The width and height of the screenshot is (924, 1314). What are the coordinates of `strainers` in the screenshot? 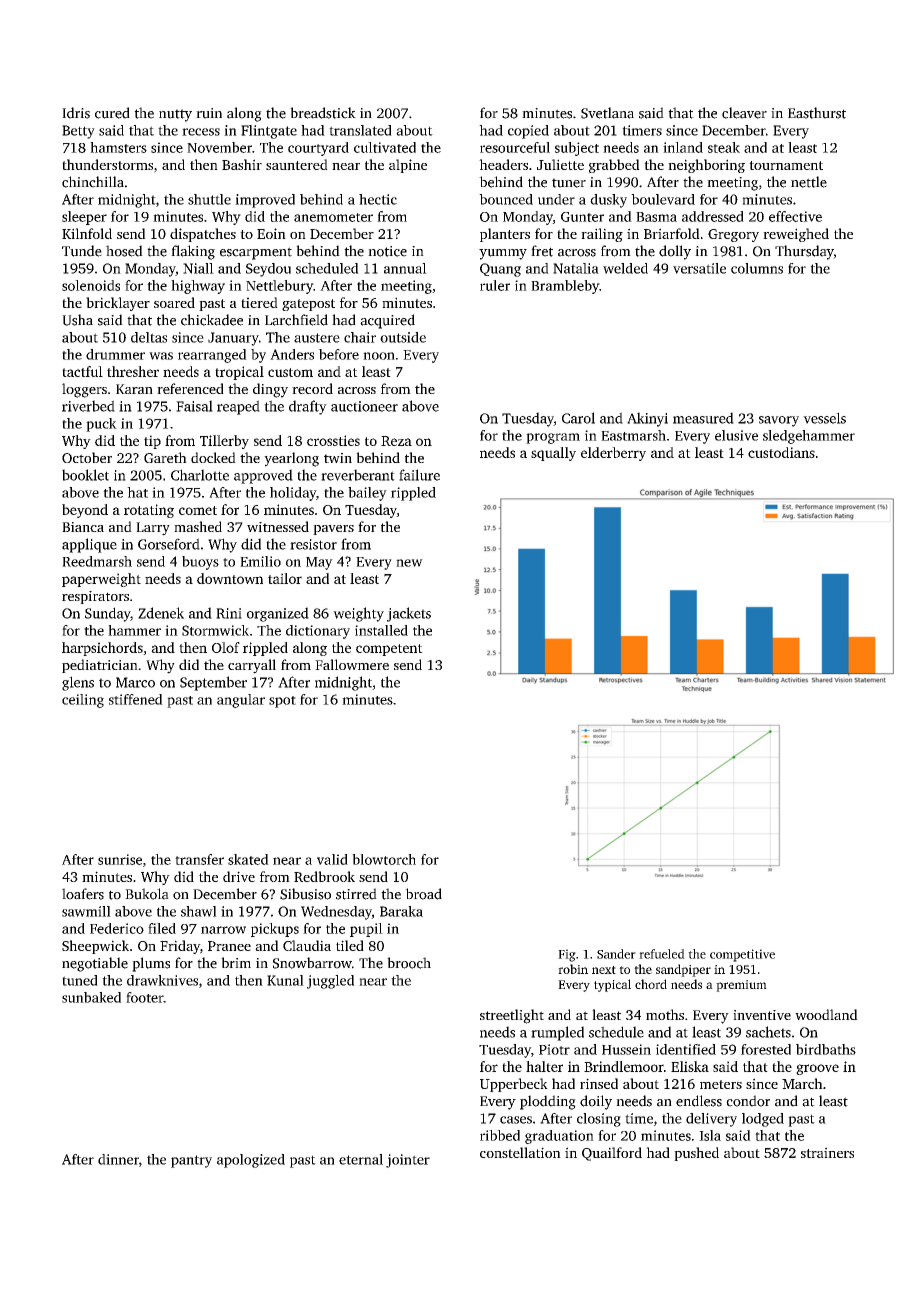 It's located at (827, 1152).
